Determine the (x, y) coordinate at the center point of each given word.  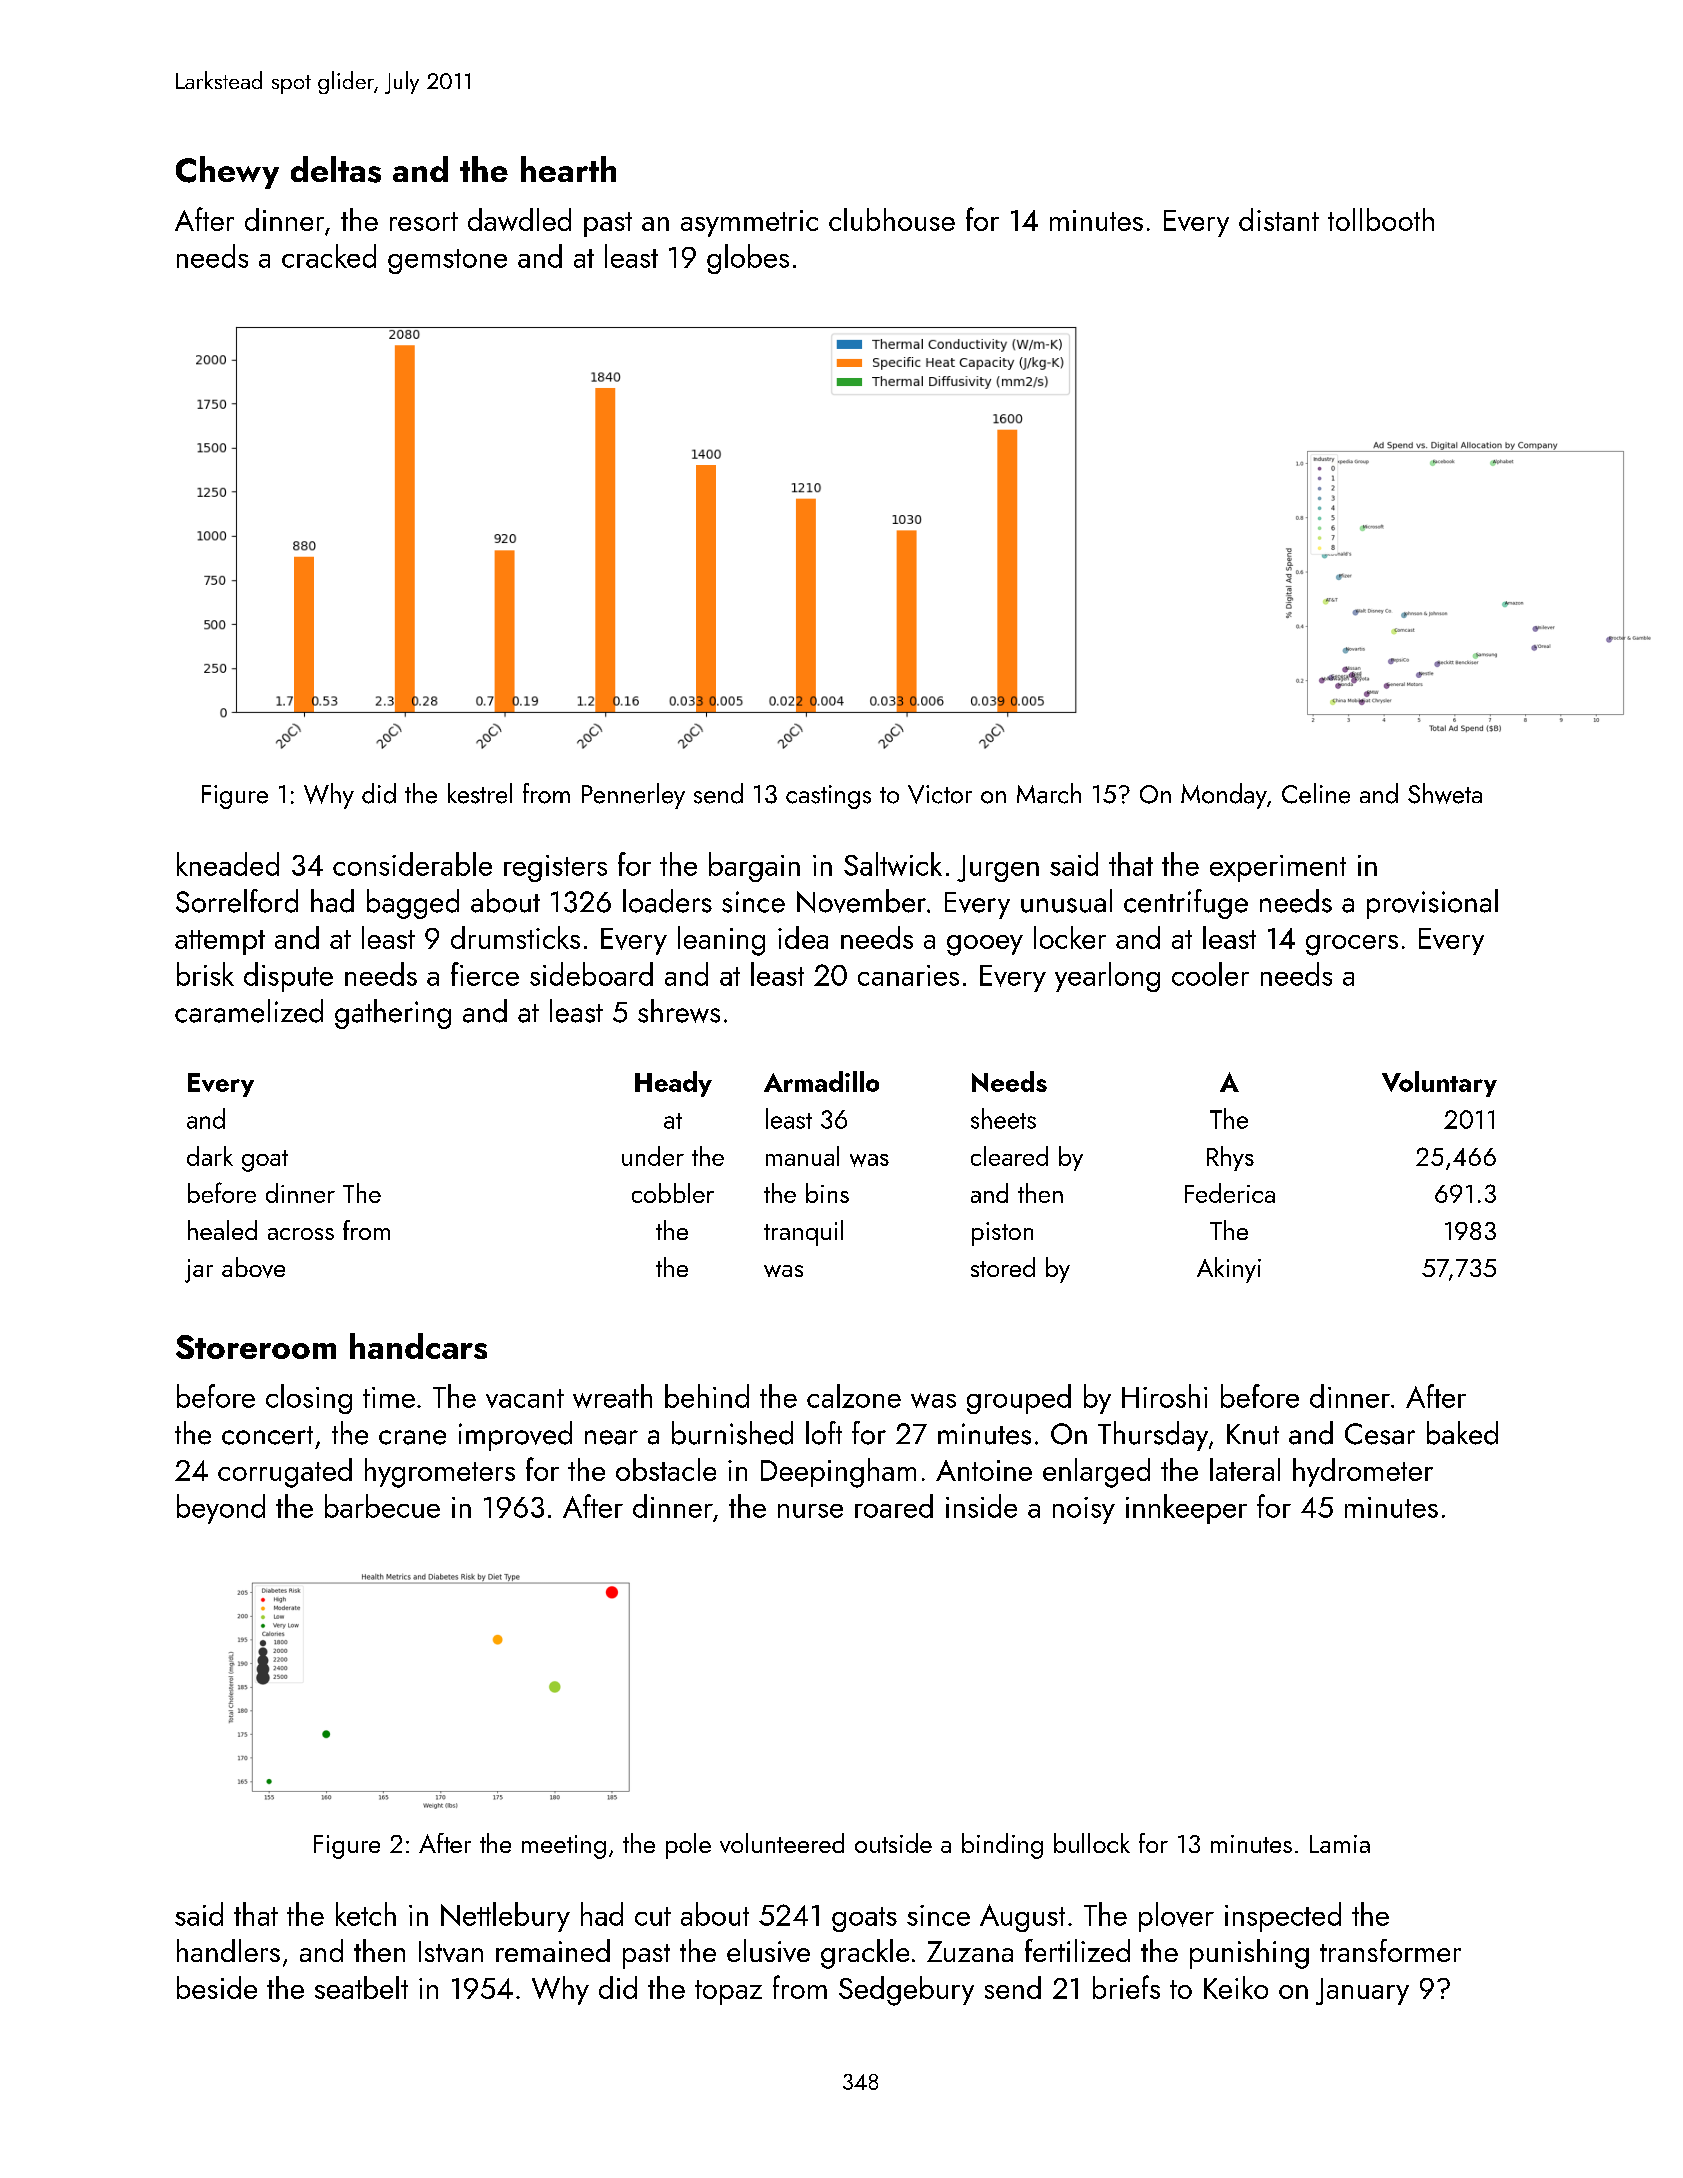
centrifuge (1186, 904)
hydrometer (1363, 1472)
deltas (336, 169)
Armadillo (821, 1081)
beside (217, 1987)
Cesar (1380, 1434)
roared (894, 1506)
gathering (393, 1014)
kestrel (480, 793)
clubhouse (892, 219)
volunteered (782, 1843)
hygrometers (440, 1473)
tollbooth (1381, 219)
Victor (940, 794)
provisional (1432, 904)
